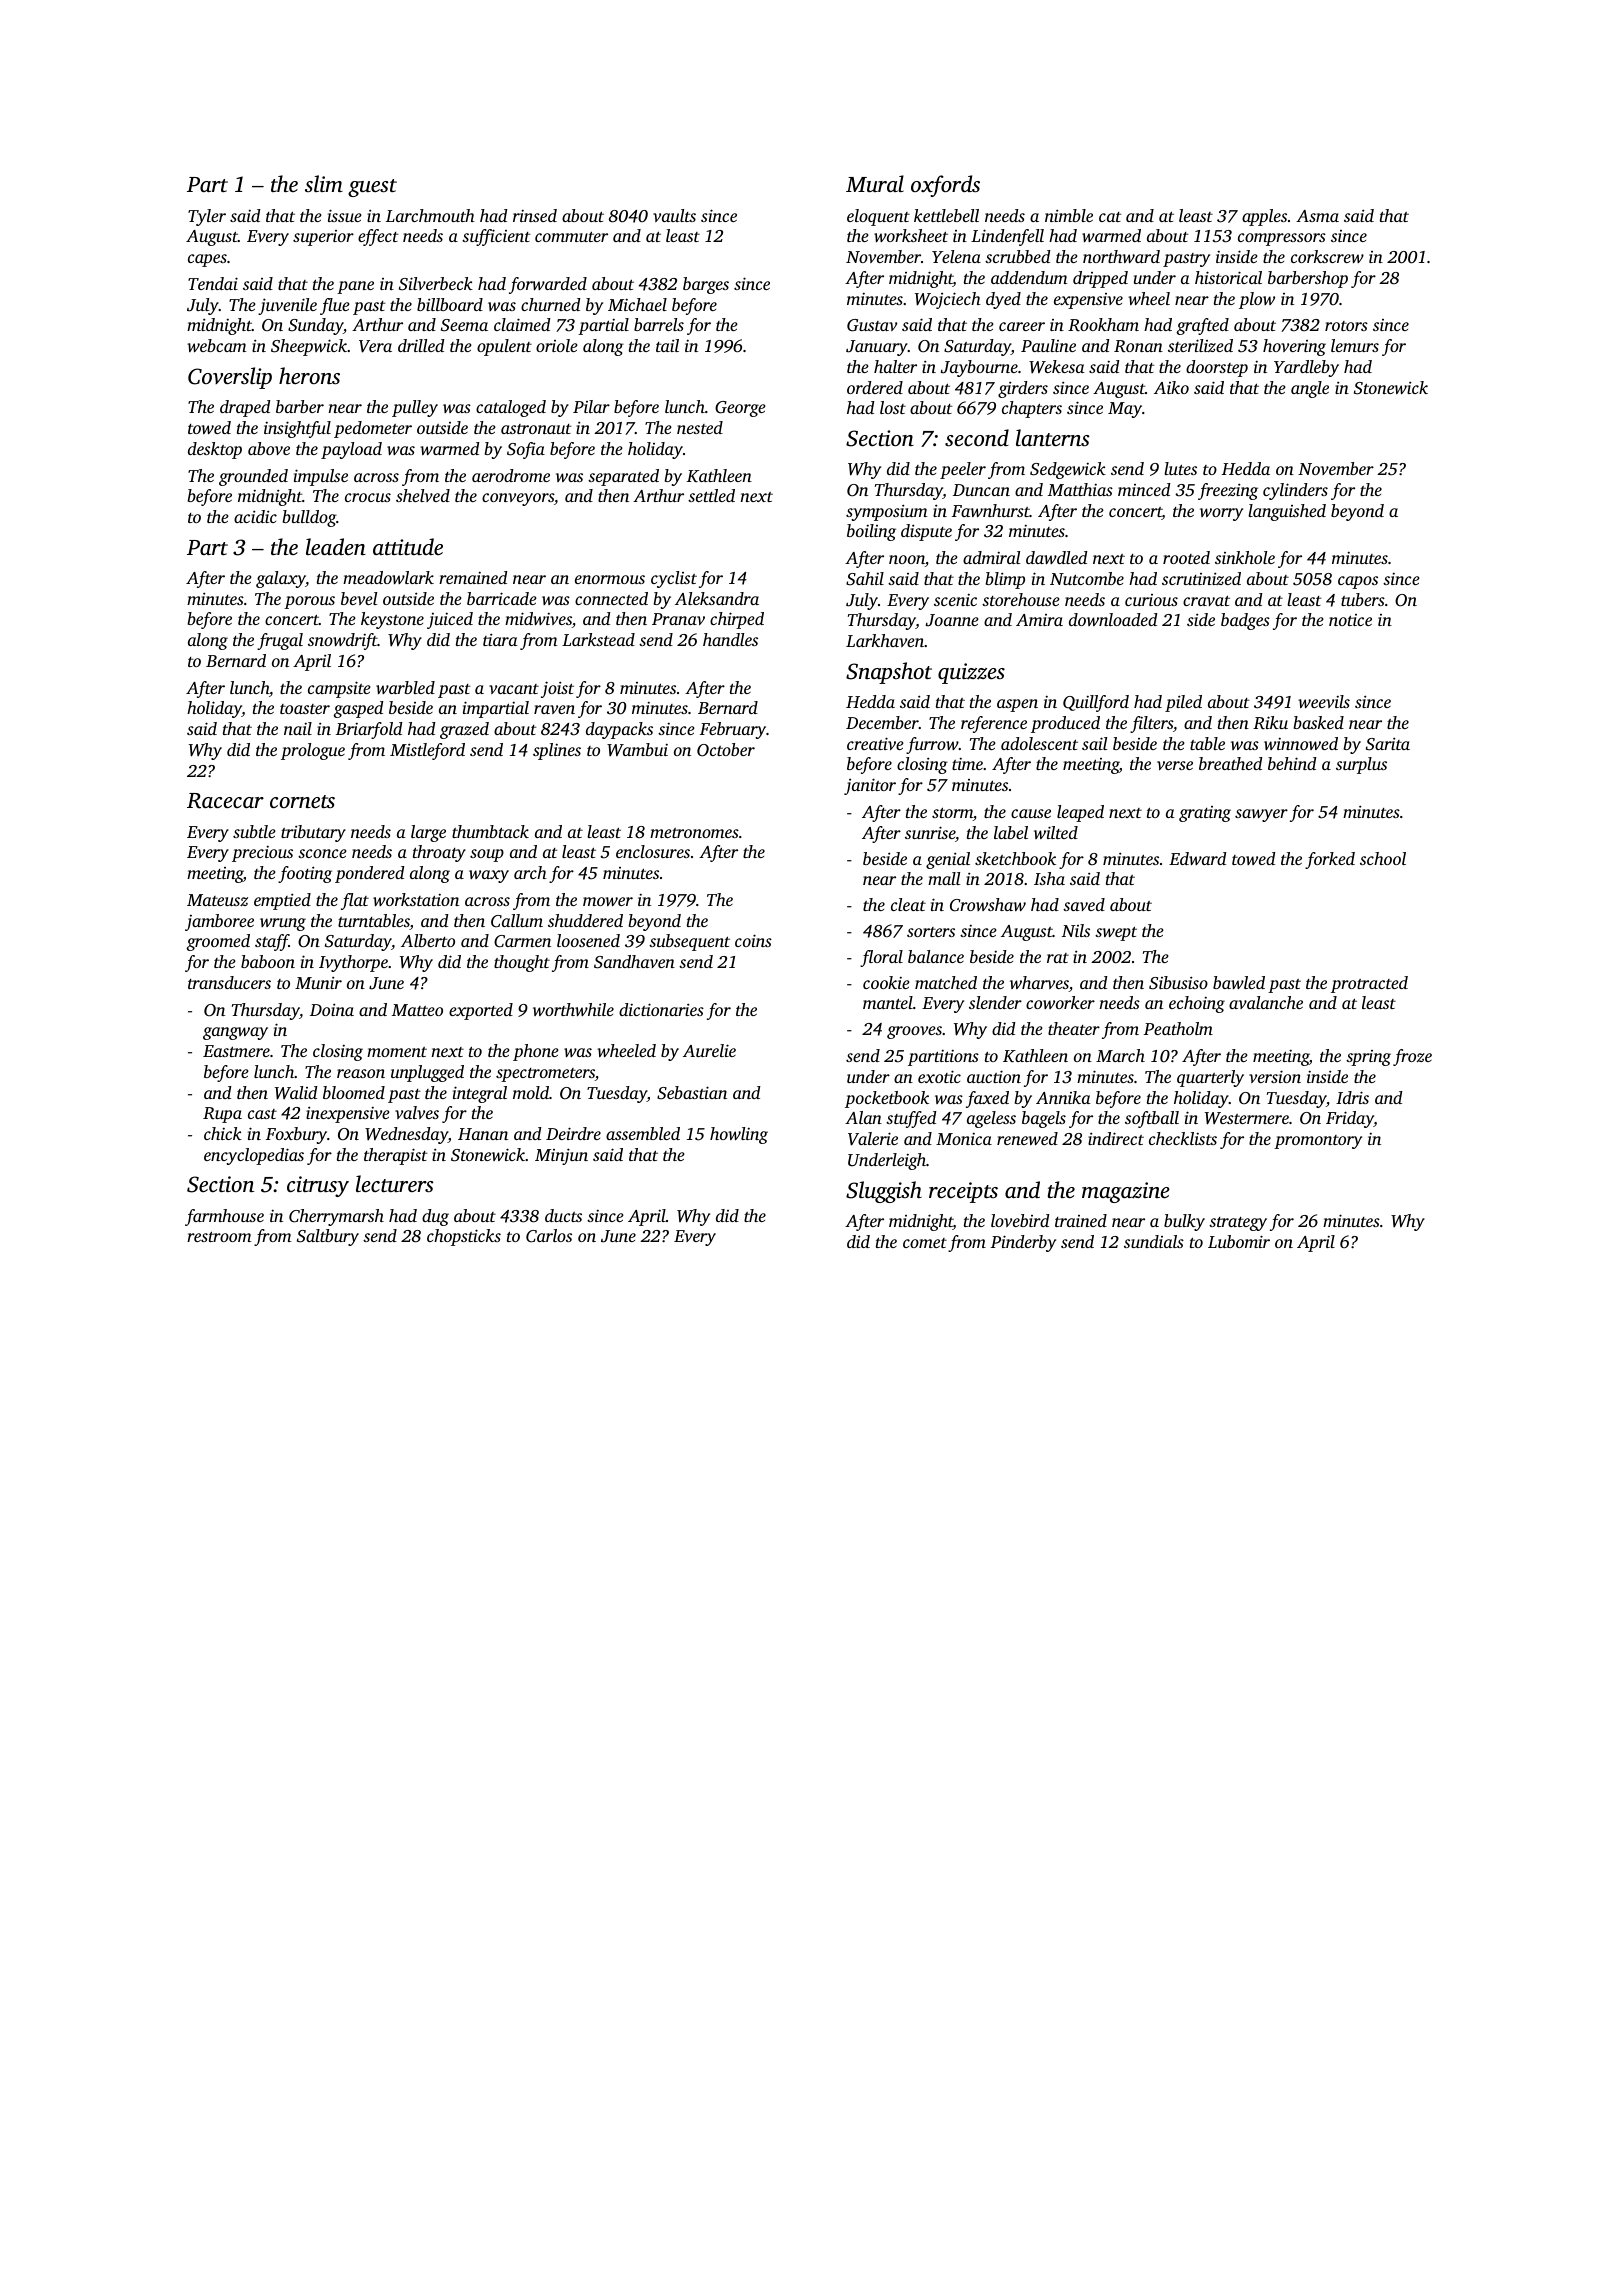  What do you see at coordinates (1318, 1142) in the screenshot?
I see `promontory` at bounding box center [1318, 1142].
